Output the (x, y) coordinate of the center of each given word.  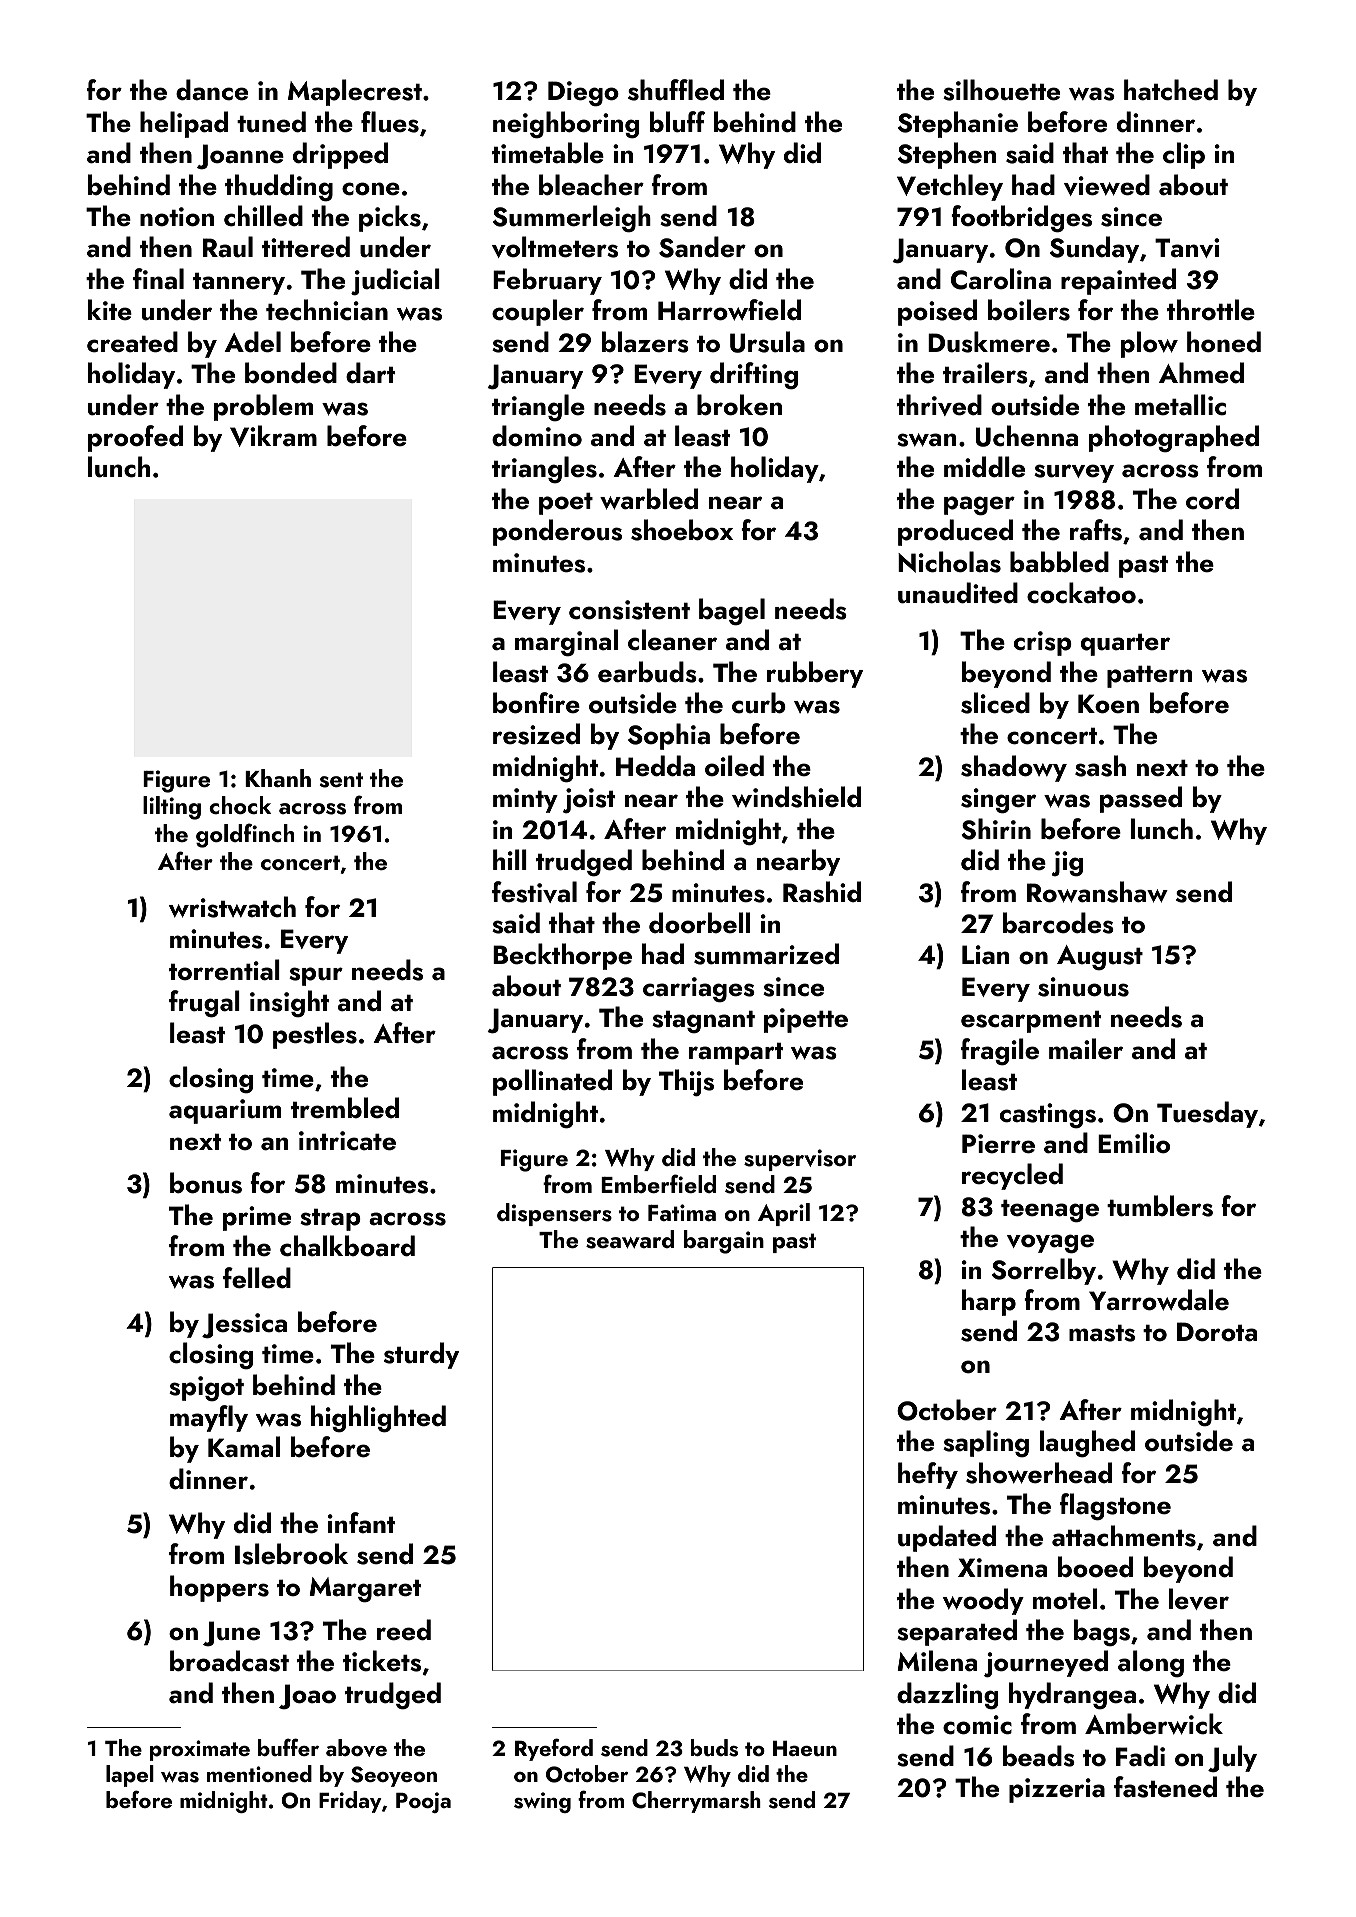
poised (937, 312)
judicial (395, 282)
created (132, 342)
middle (984, 467)
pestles (315, 1035)
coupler (538, 312)
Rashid (822, 892)
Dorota (1217, 1332)
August (1100, 957)
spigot (206, 1388)
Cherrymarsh (696, 1802)
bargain (724, 1242)
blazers (645, 342)
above (356, 1748)
